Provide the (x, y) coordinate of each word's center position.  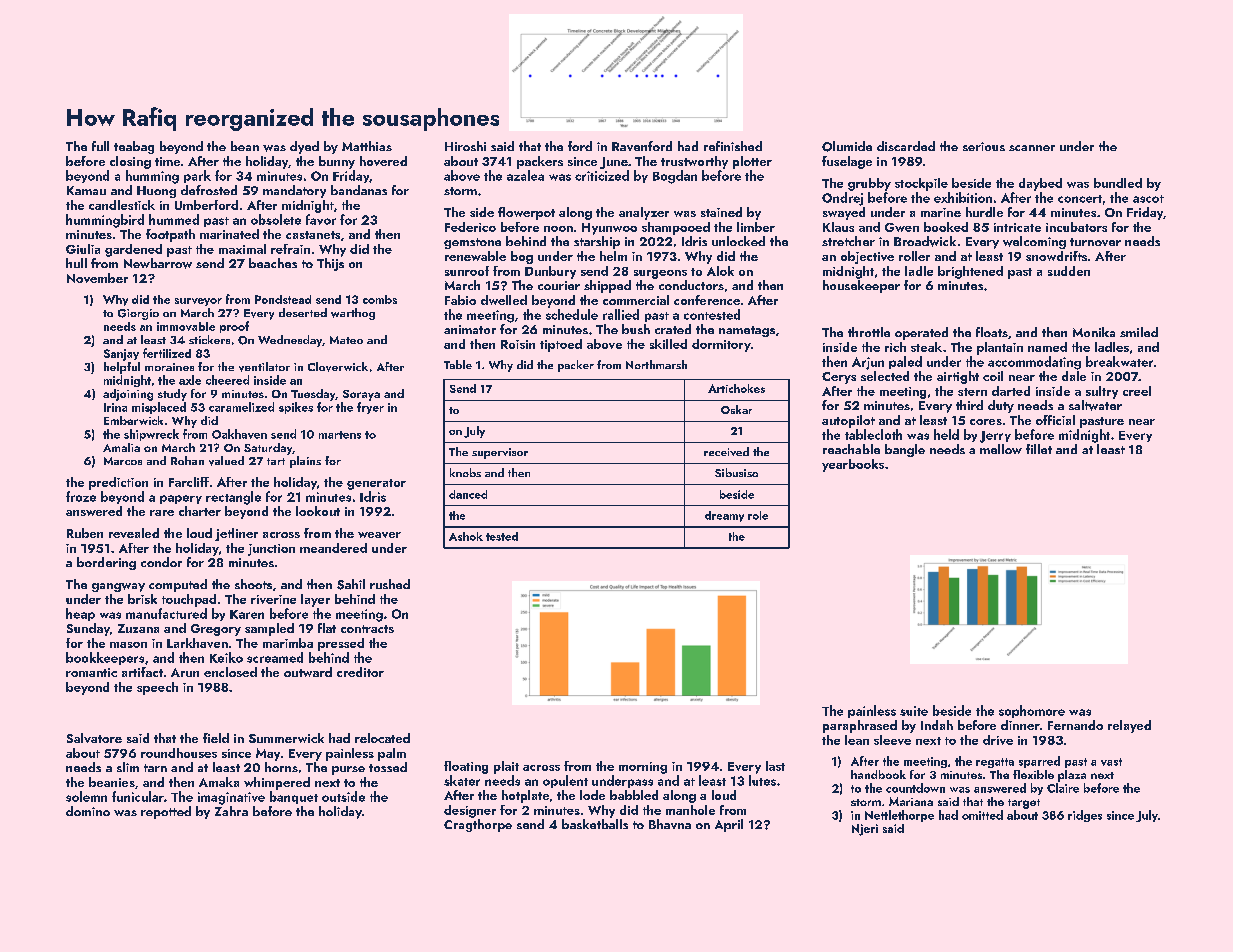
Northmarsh (656, 364)
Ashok (466, 536)
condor (161, 562)
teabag (134, 147)
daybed (1040, 184)
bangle (905, 450)
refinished (733, 146)
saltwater (1095, 405)
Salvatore (94, 738)
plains (305, 462)
